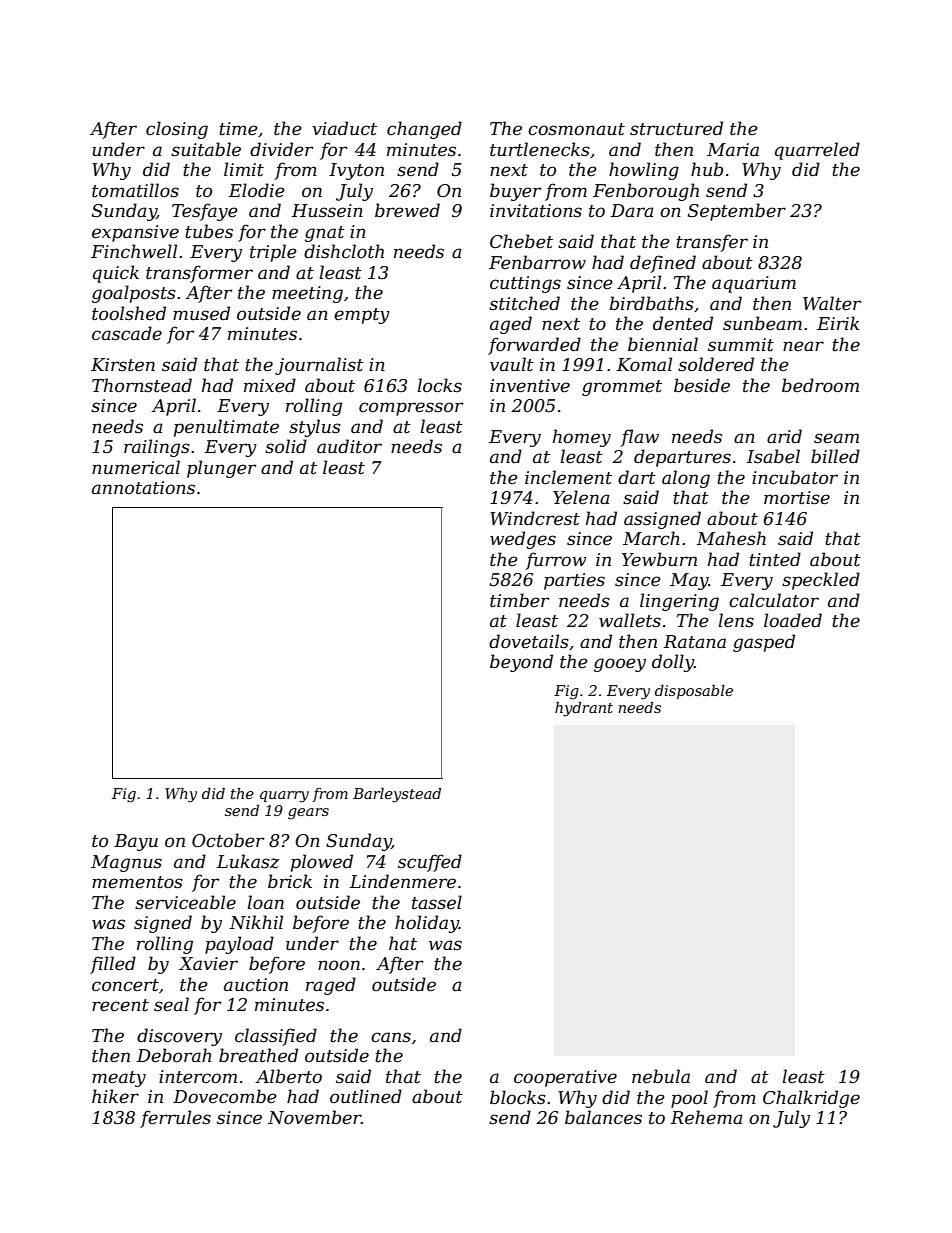 The height and width of the document is (1233, 952). I want to click on disposable, so click(694, 692).
